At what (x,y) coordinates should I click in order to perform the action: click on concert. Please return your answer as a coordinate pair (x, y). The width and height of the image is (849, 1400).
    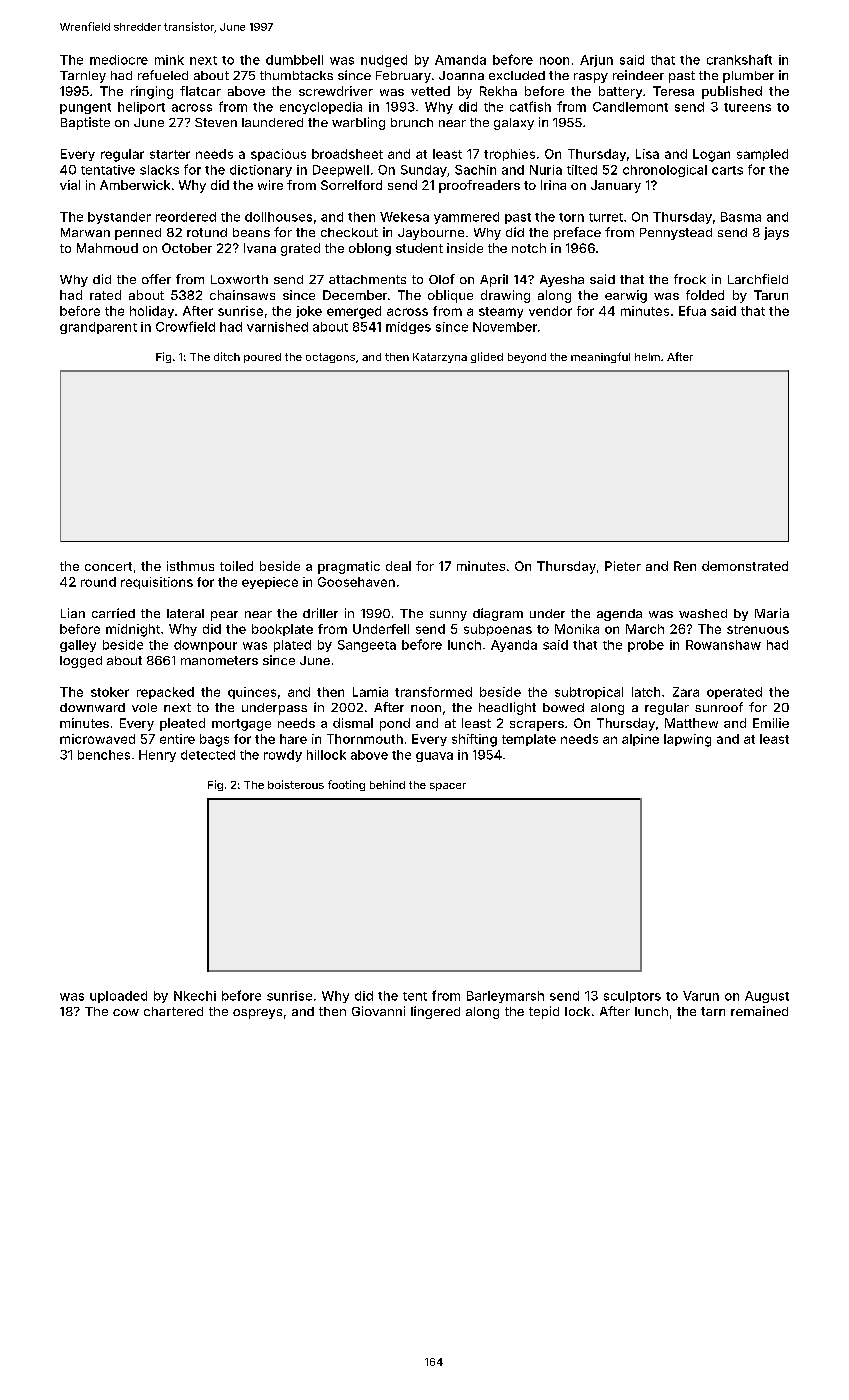
    Looking at the image, I should click on (108, 566).
